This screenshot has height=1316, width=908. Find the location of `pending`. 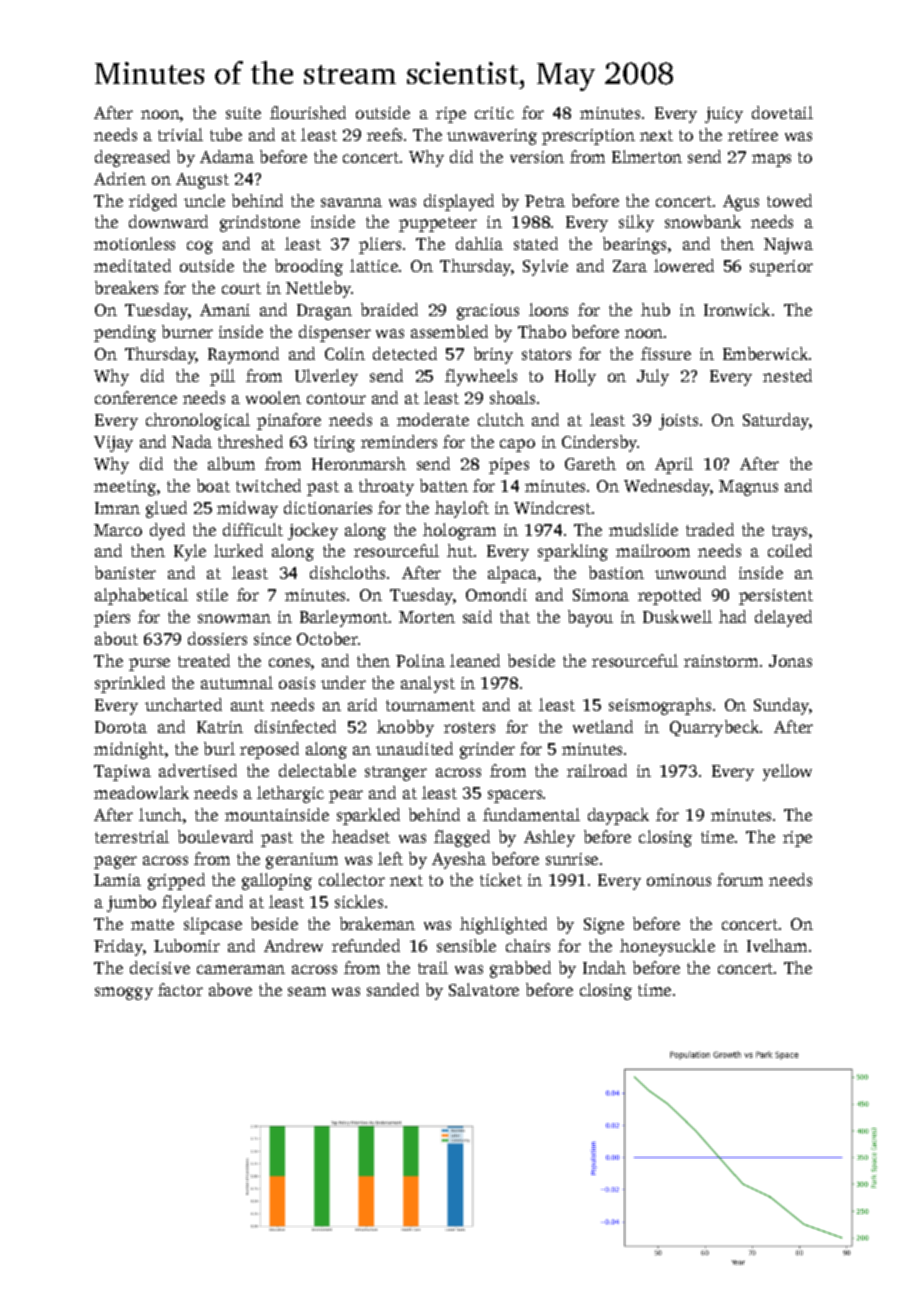

pending is located at coordinates (125, 333).
